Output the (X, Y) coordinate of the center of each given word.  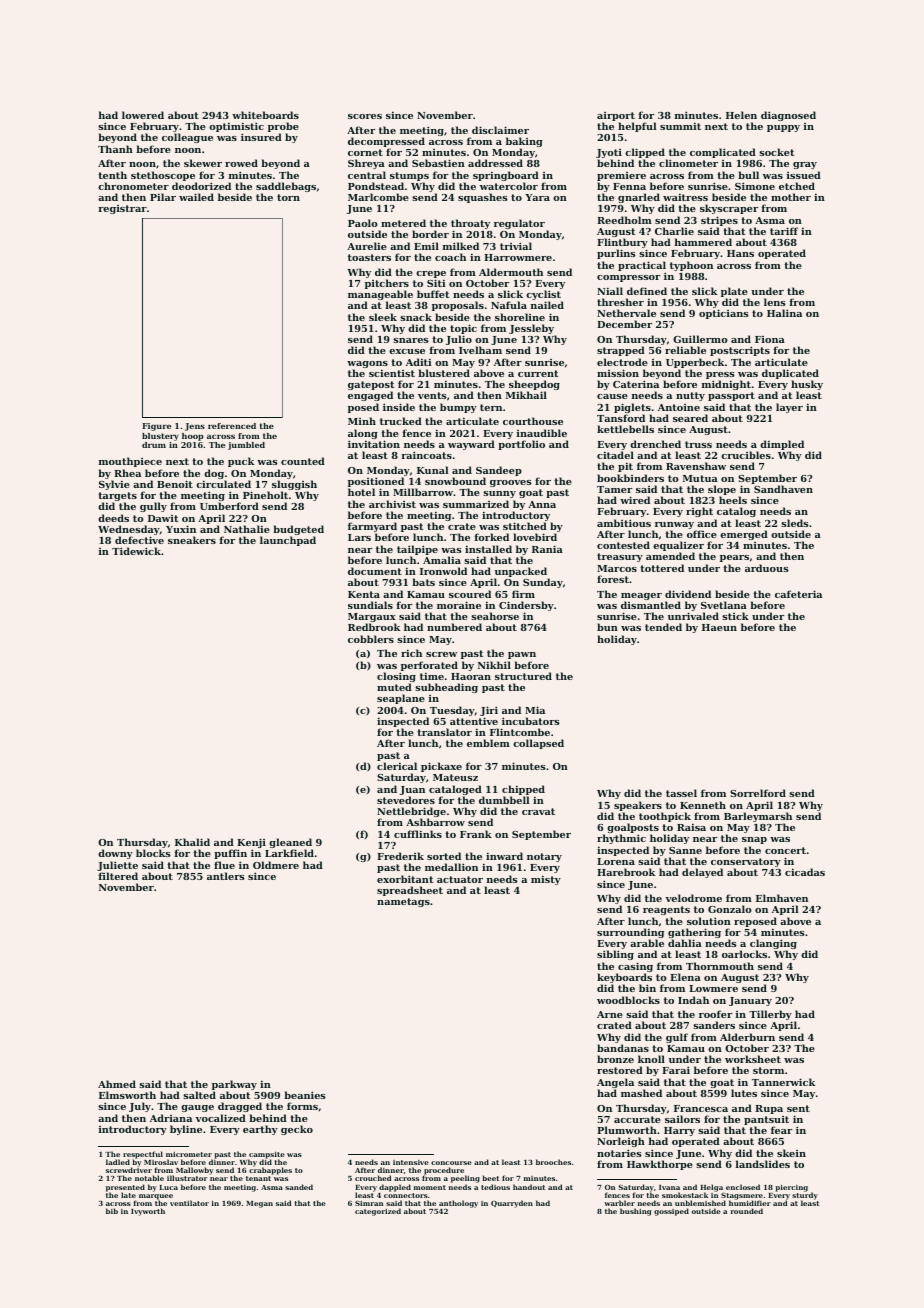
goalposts (633, 829)
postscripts (740, 351)
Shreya (366, 164)
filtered (118, 876)
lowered (143, 115)
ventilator (189, 1203)
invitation (374, 444)
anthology (458, 1204)
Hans (740, 253)
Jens (195, 427)
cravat (538, 811)
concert (785, 850)
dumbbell (504, 800)
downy (115, 854)
